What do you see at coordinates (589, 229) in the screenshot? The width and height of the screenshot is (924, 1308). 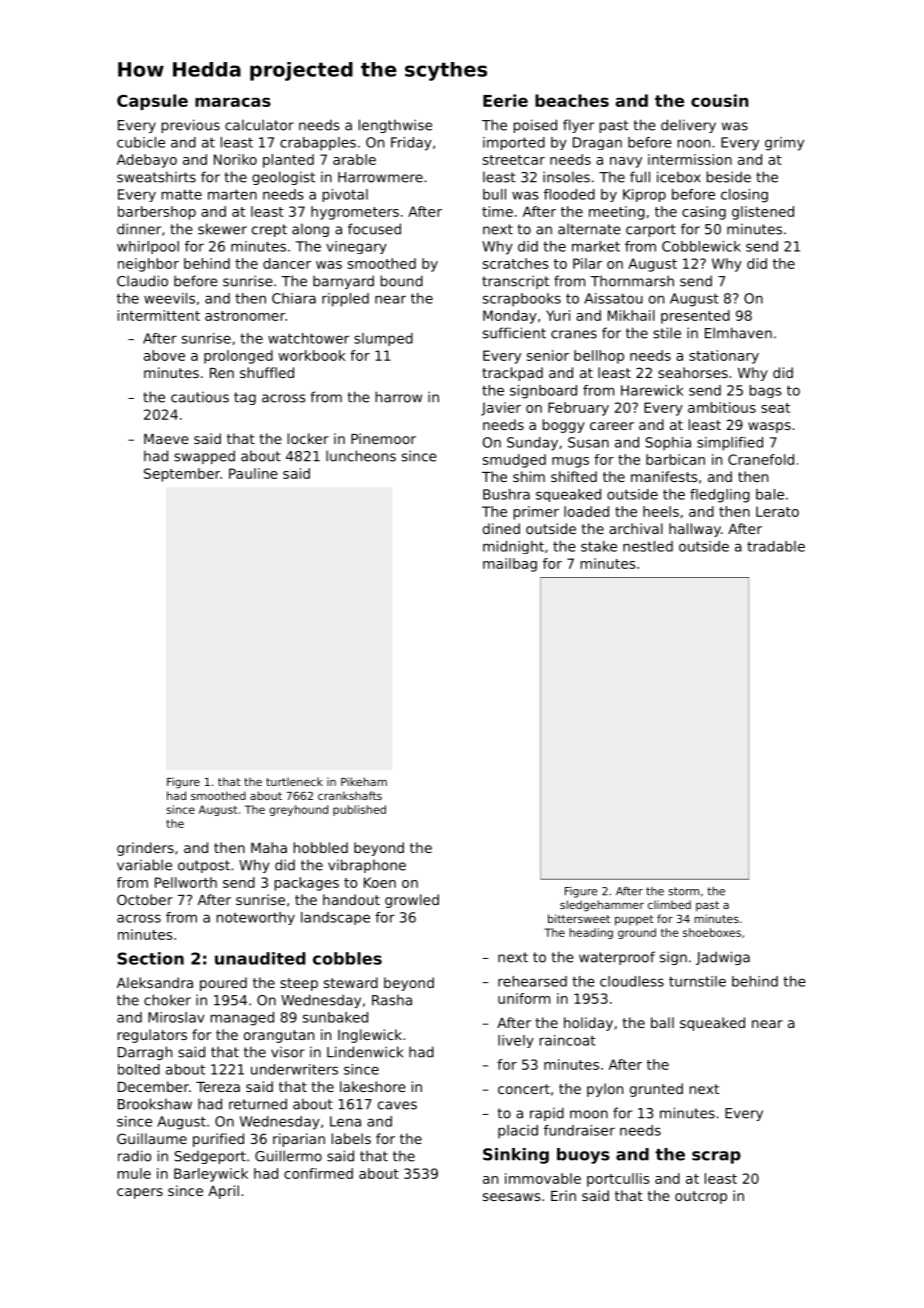 I see `alternate` at bounding box center [589, 229].
